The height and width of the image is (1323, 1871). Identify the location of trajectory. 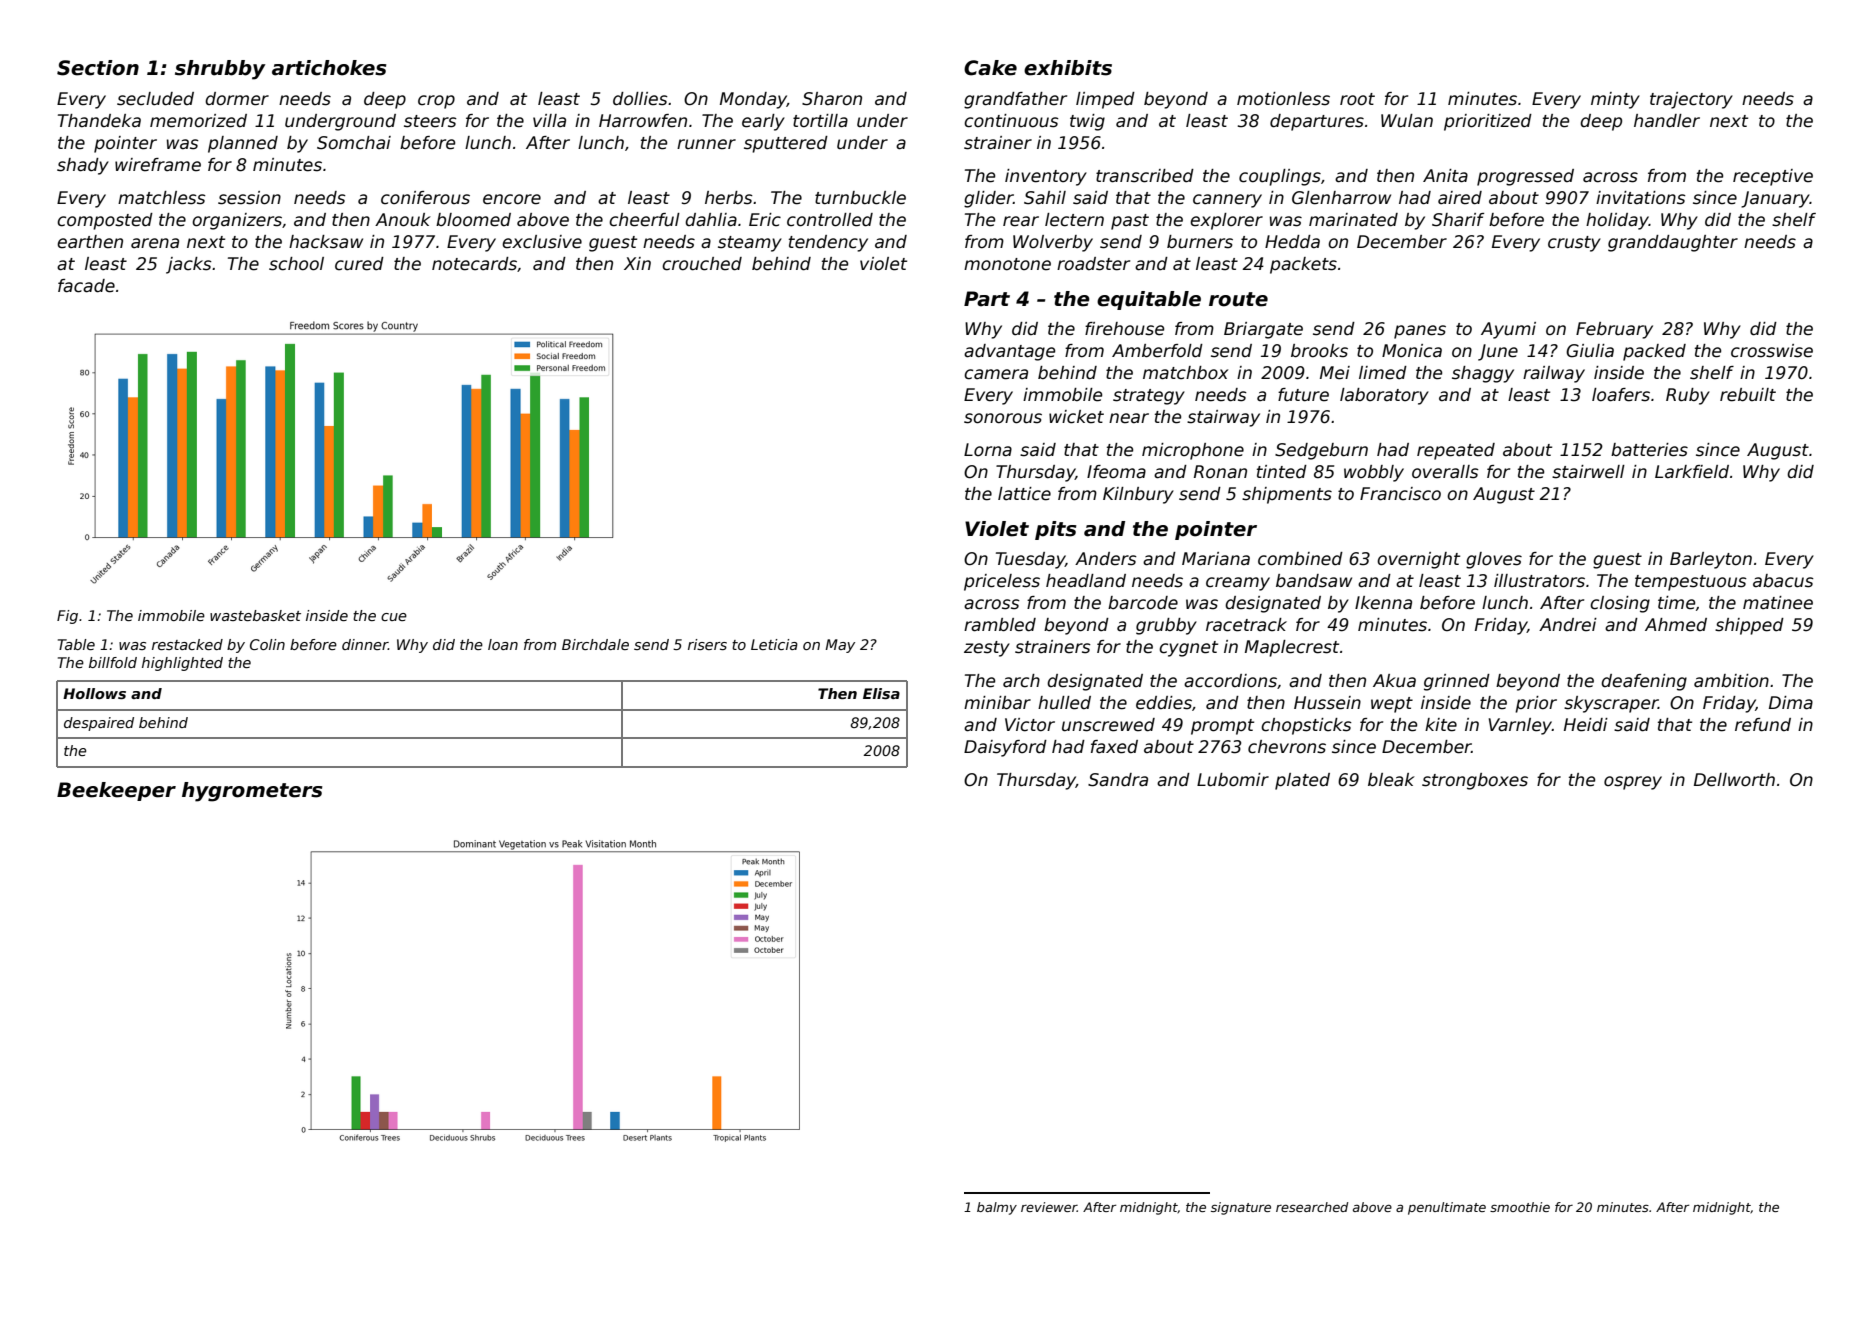
(1691, 100).
